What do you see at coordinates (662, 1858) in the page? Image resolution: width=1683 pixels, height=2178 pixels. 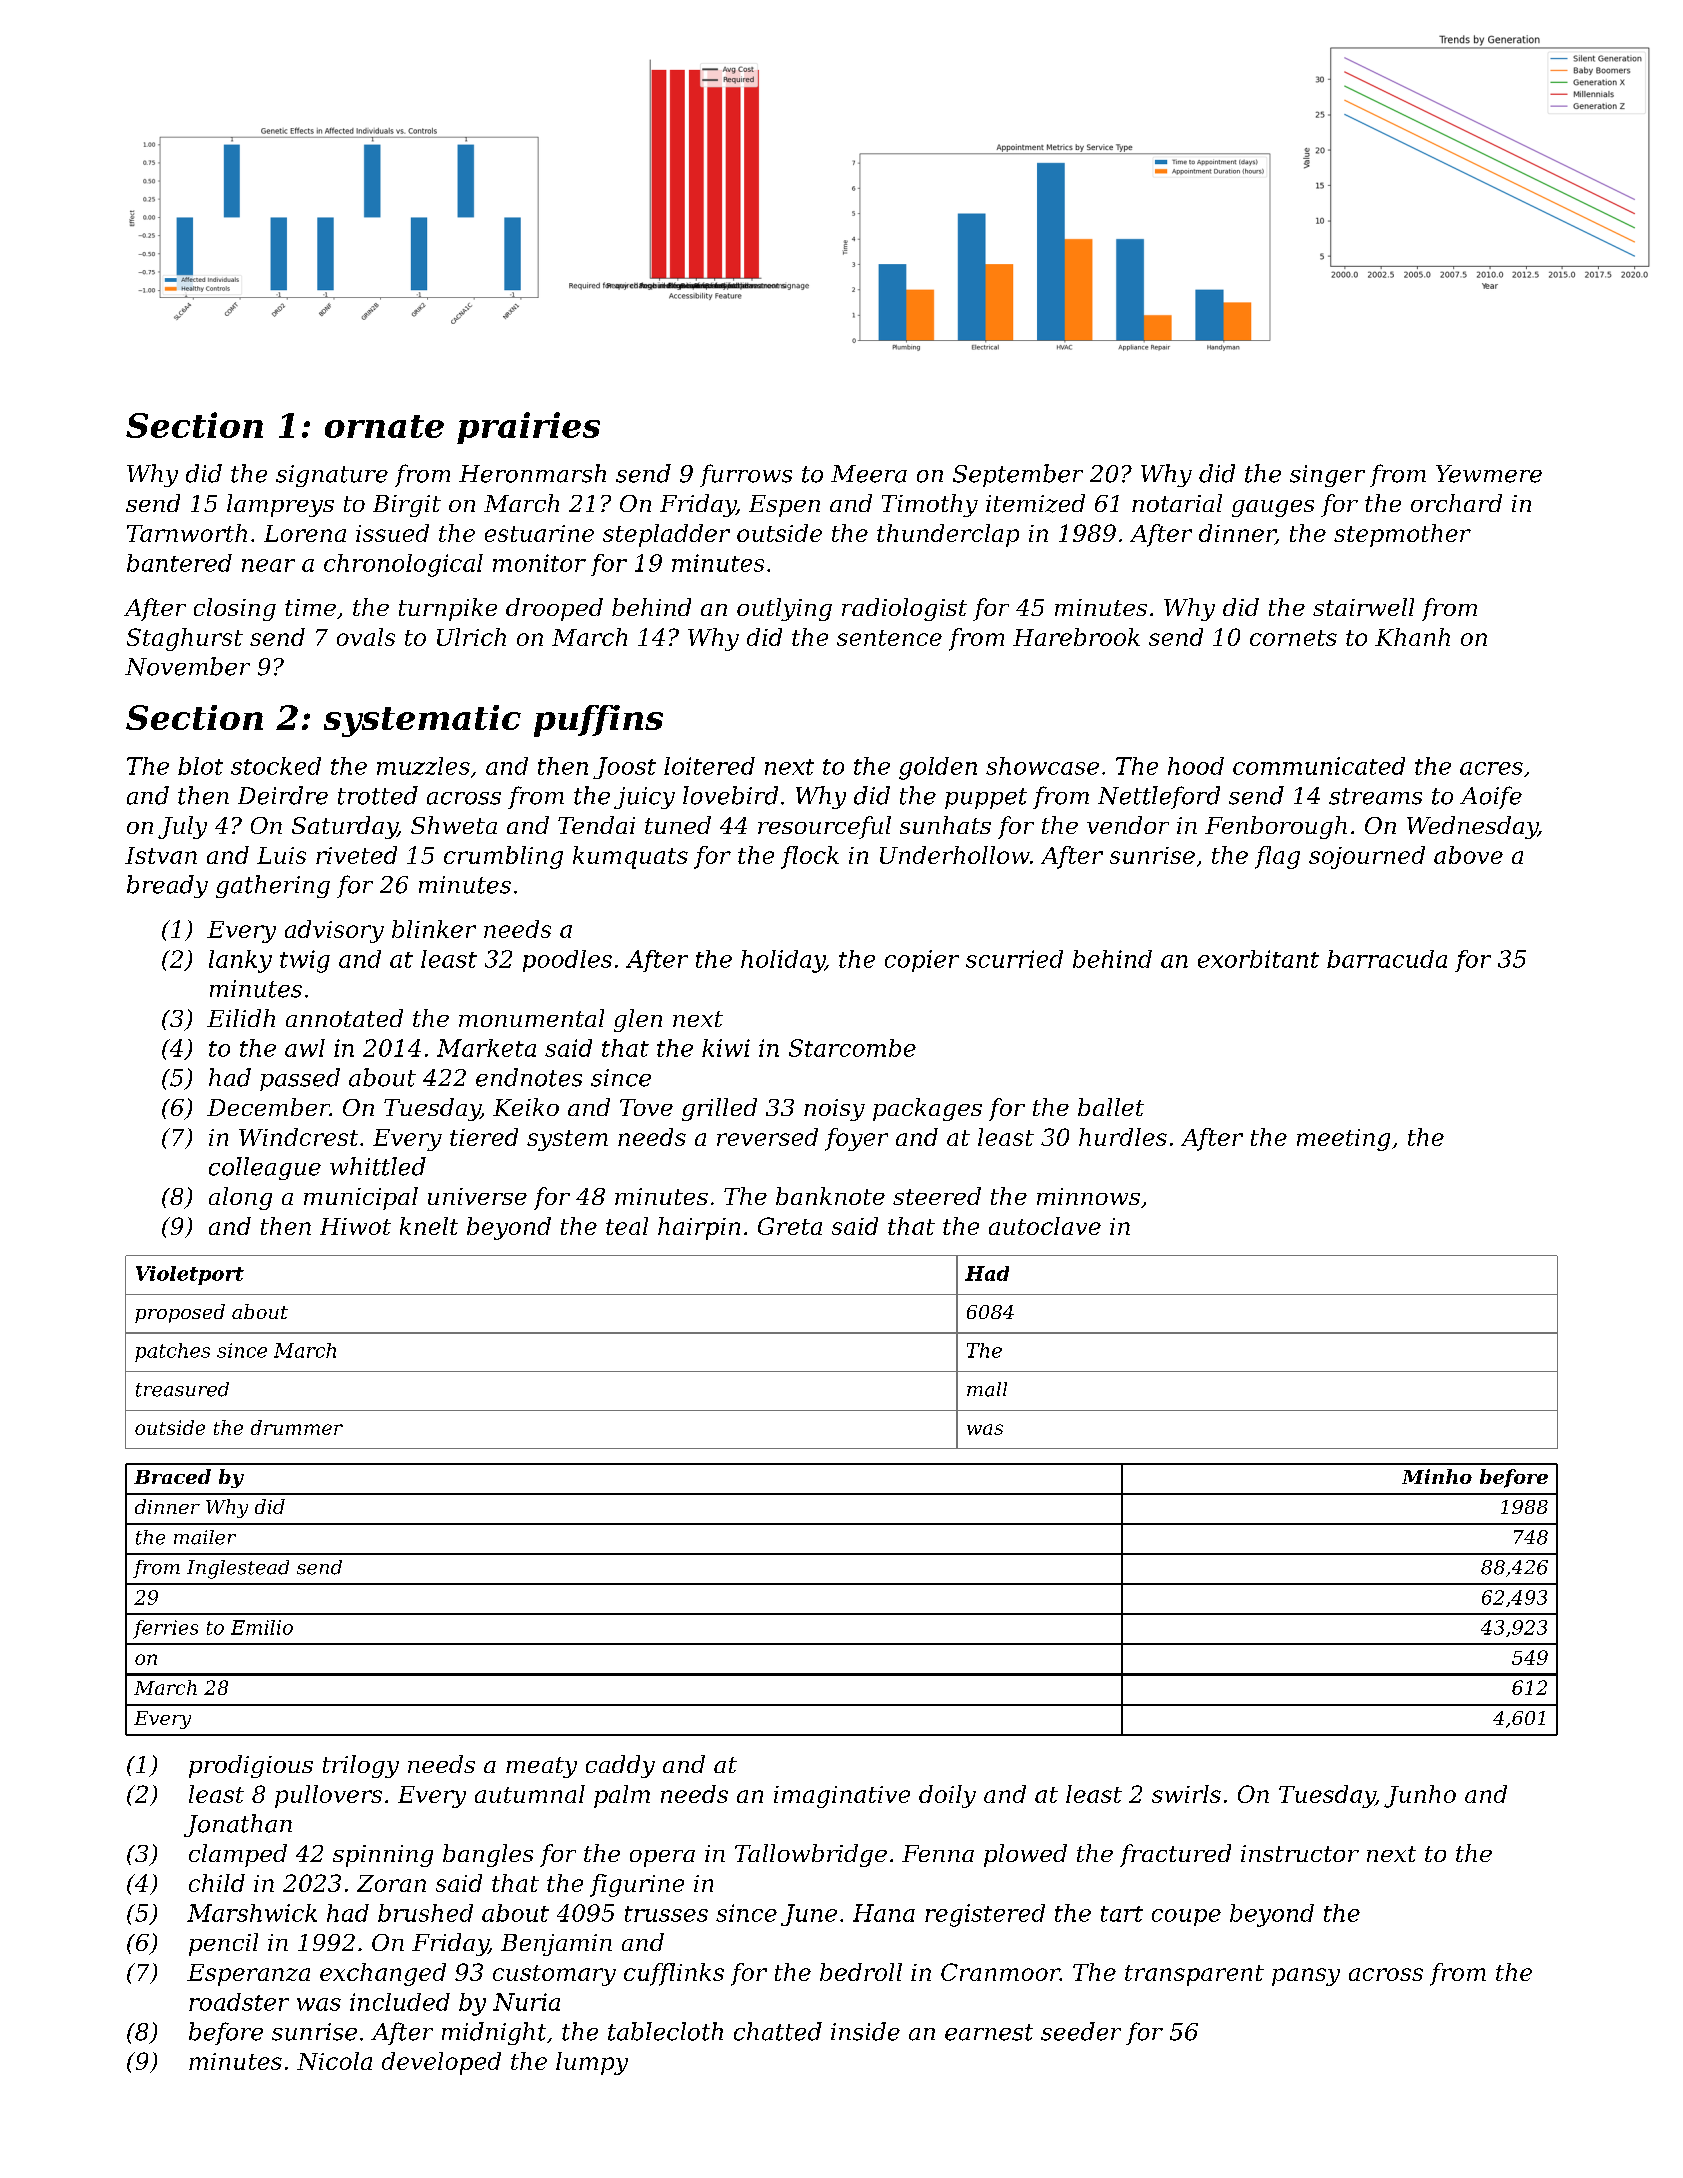 I see `opera` at bounding box center [662, 1858].
